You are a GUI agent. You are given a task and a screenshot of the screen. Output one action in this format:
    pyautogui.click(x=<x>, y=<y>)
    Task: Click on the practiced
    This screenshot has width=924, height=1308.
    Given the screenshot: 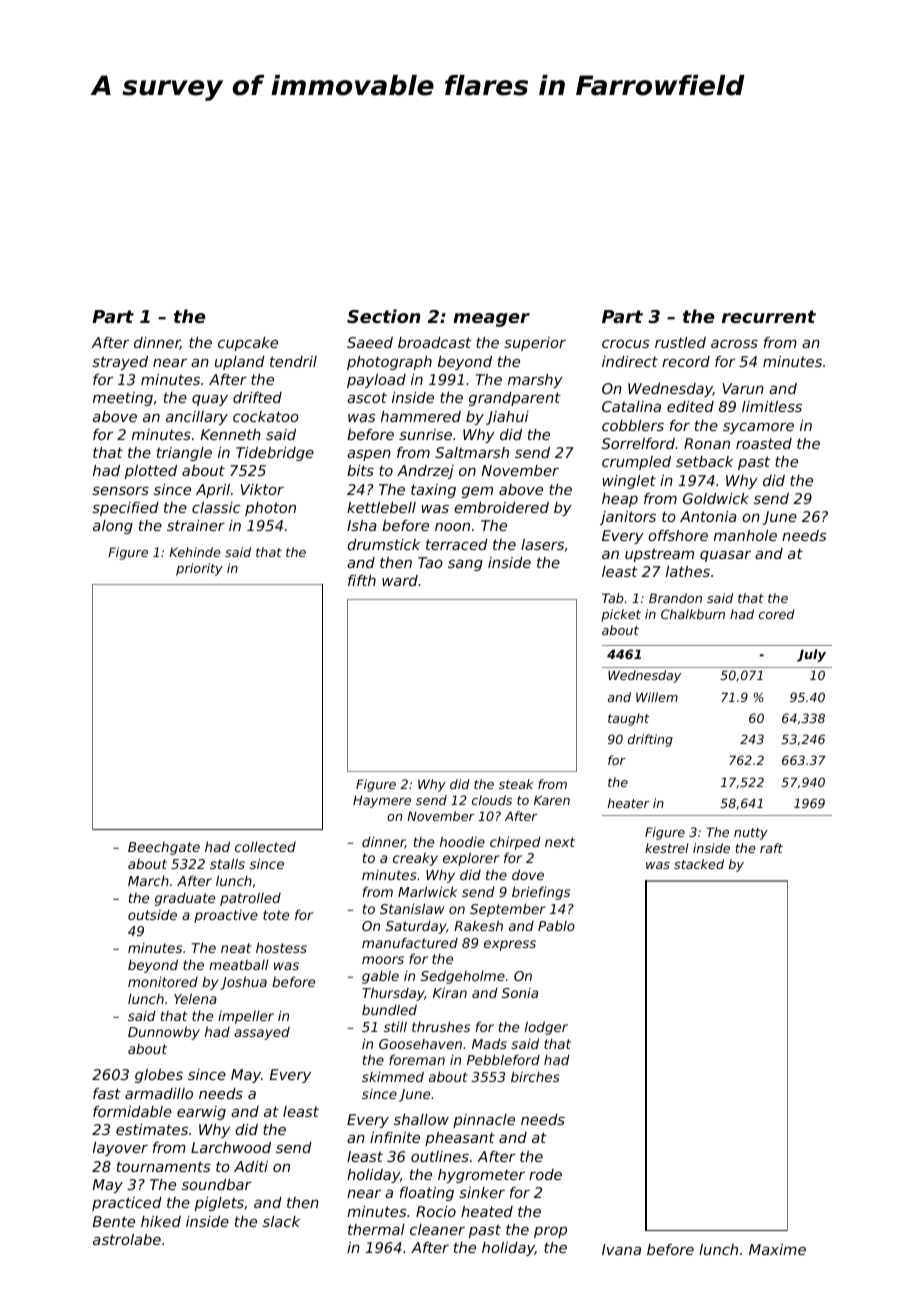 What is the action you would take?
    pyautogui.click(x=127, y=1204)
